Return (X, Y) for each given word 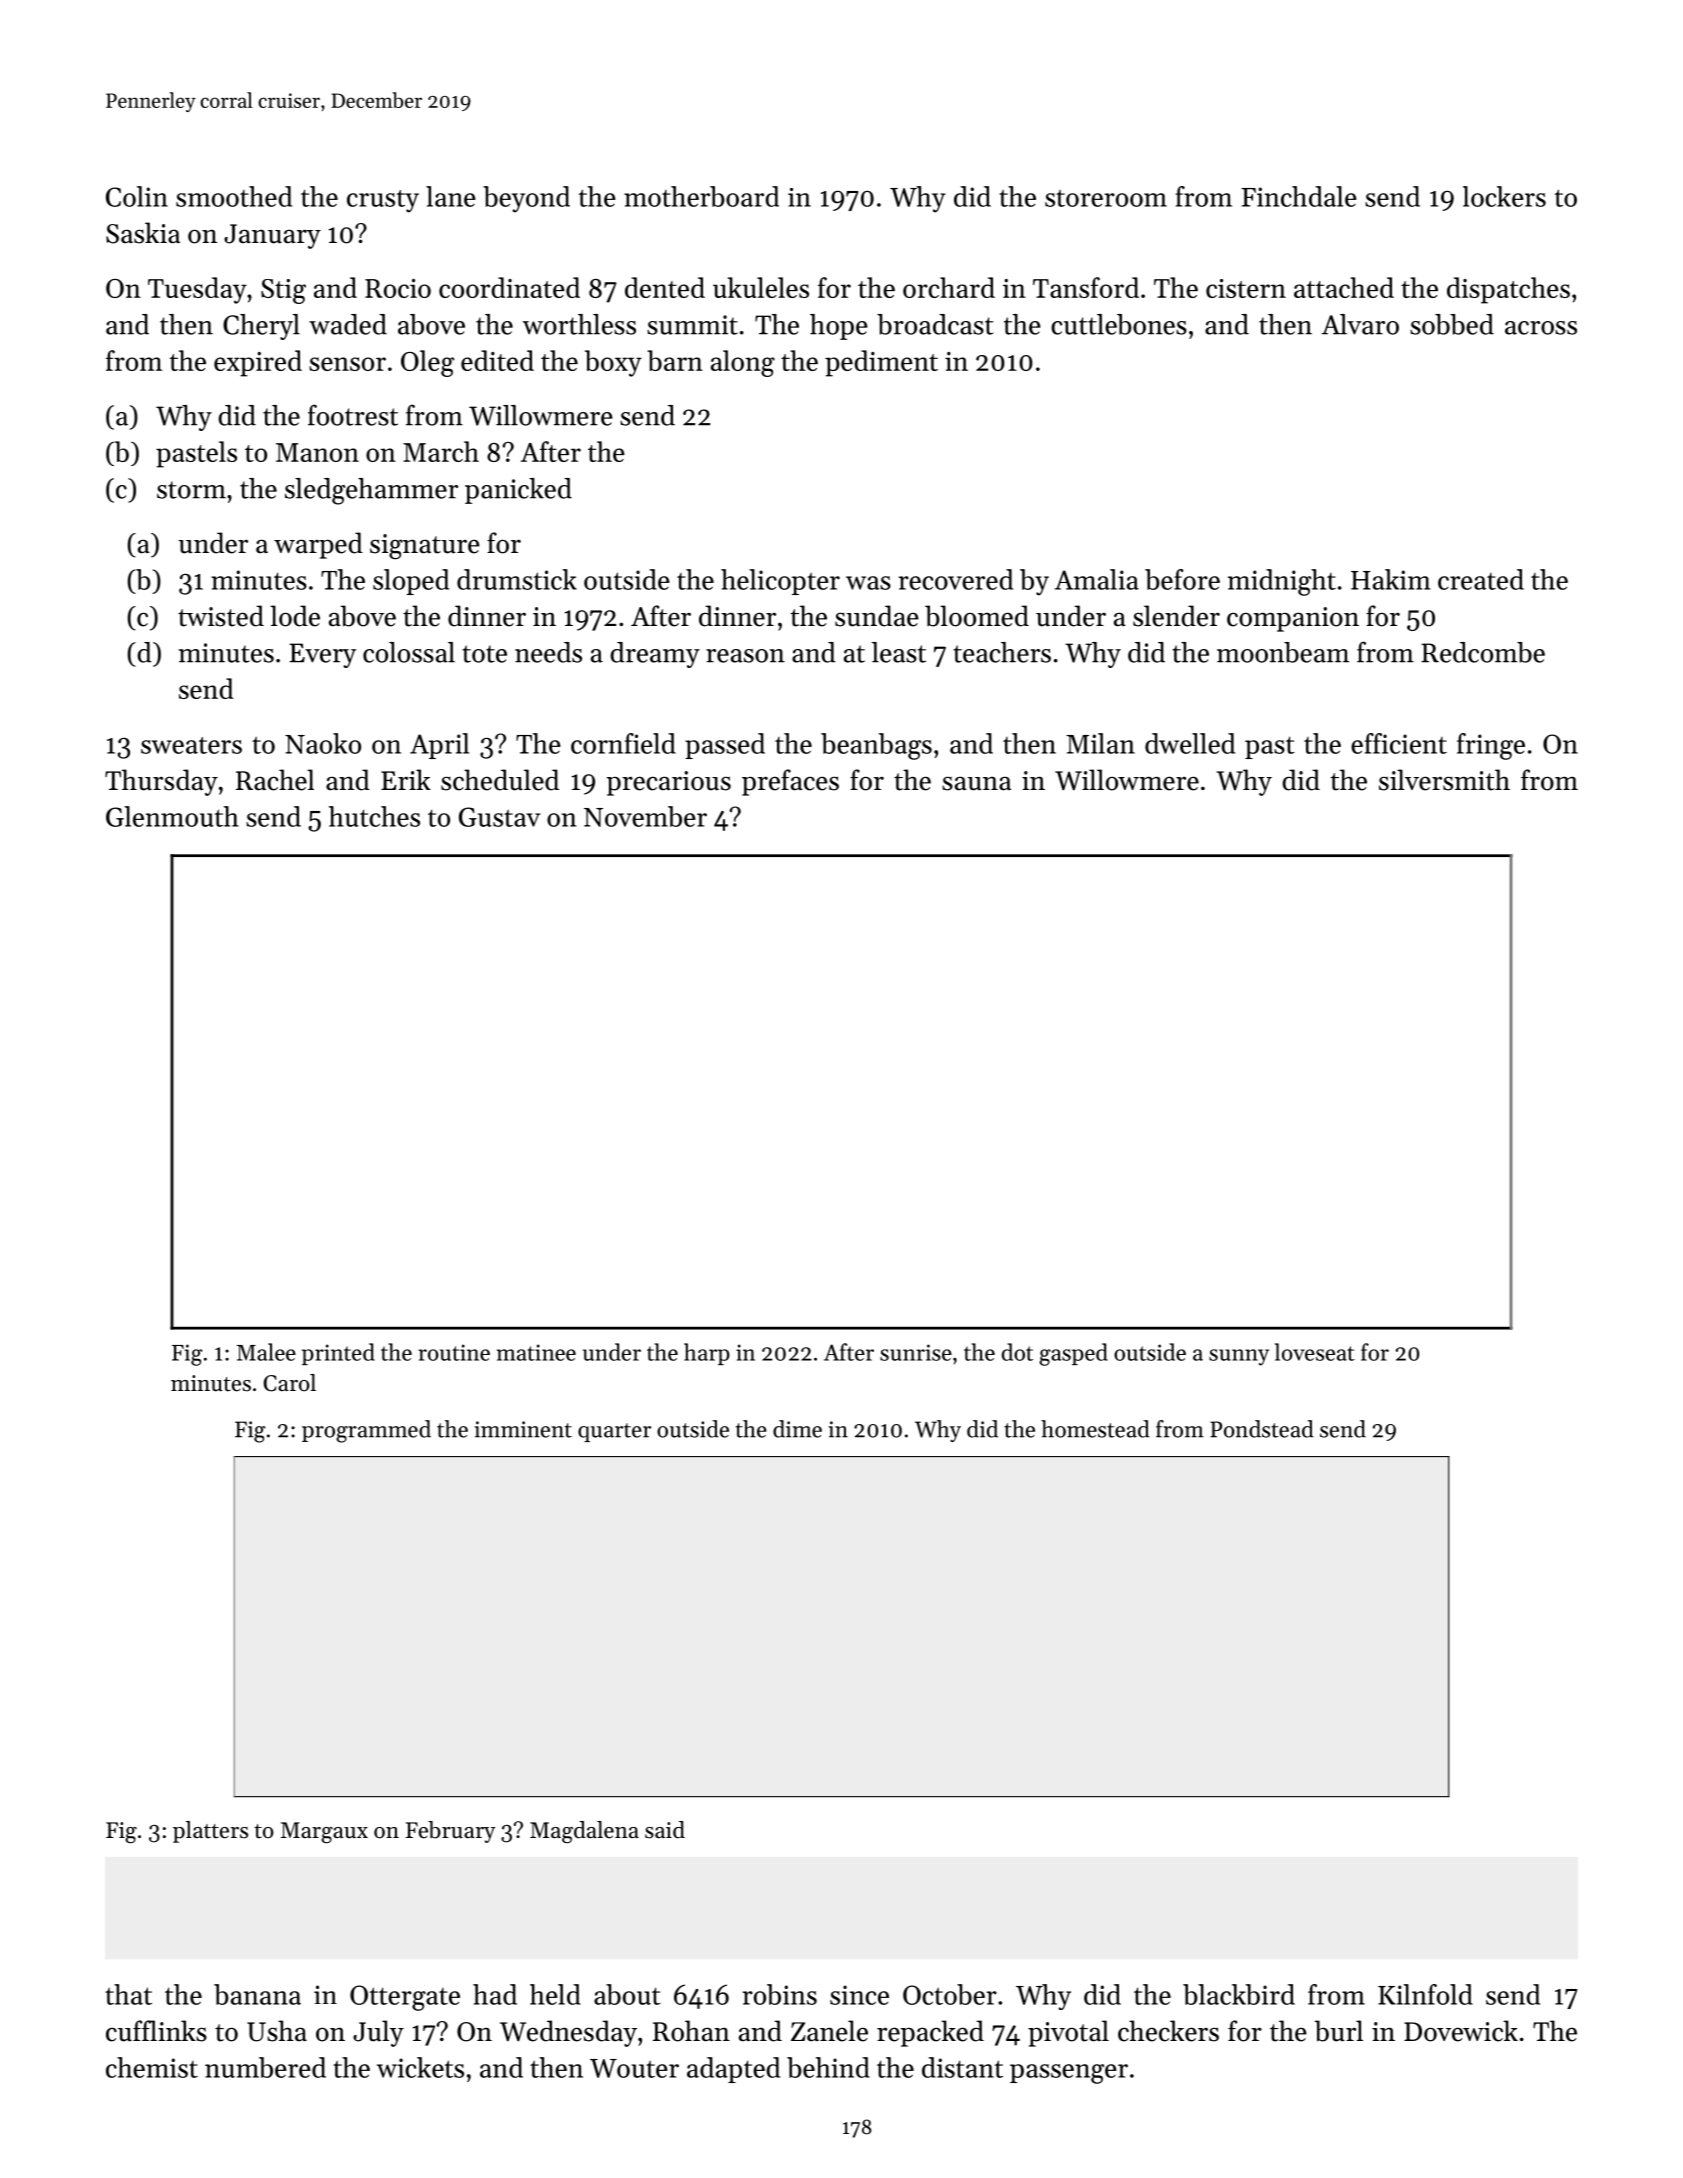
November (645, 816)
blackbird (1239, 1994)
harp (707, 1354)
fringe (1491, 746)
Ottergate (405, 1998)
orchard (949, 287)
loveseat (1315, 1352)
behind (828, 2067)
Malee (266, 1352)
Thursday (161, 782)
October (950, 1994)
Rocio (398, 288)
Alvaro (1360, 324)
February (451, 1832)
